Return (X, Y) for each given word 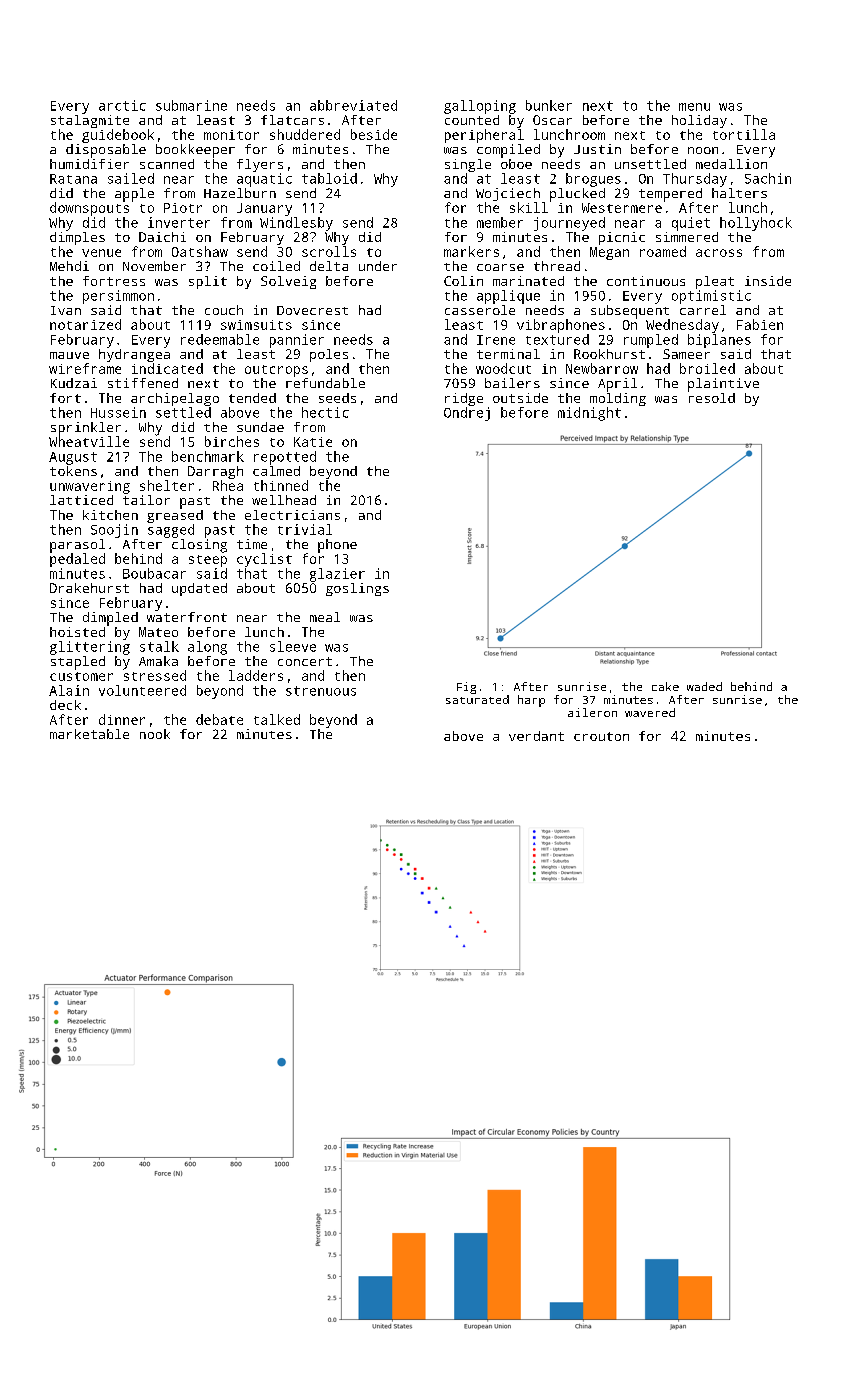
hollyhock (756, 224)
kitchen (110, 515)
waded (704, 686)
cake (665, 686)
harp (531, 701)
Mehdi (69, 266)
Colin (463, 281)
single (468, 165)
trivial (305, 529)
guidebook (118, 136)
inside (768, 281)
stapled (78, 663)
